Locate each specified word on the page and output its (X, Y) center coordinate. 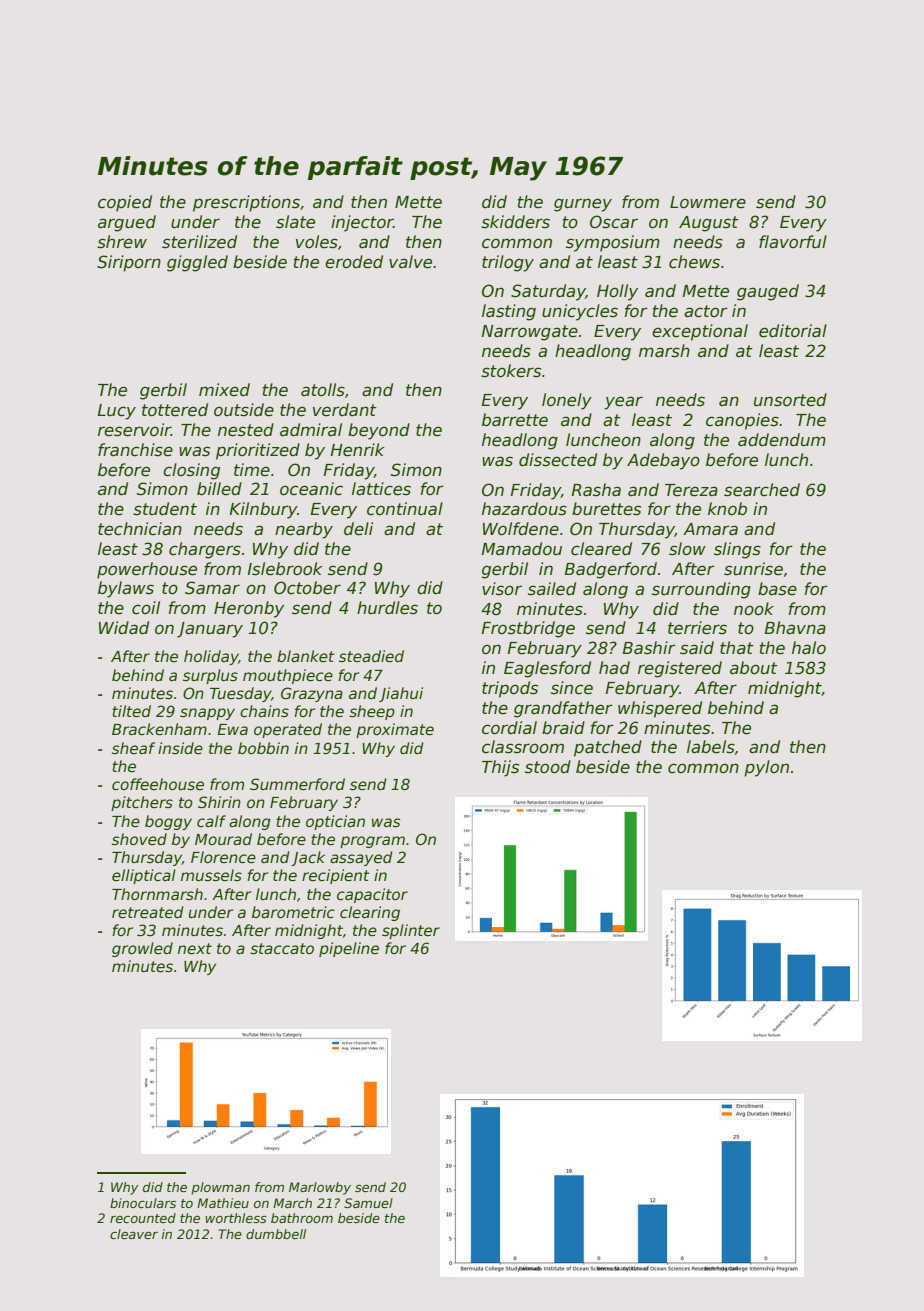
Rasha (596, 490)
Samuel (368, 1203)
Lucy (117, 412)
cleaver (134, 1234)
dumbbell (276, 1234)
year (623, 403)
